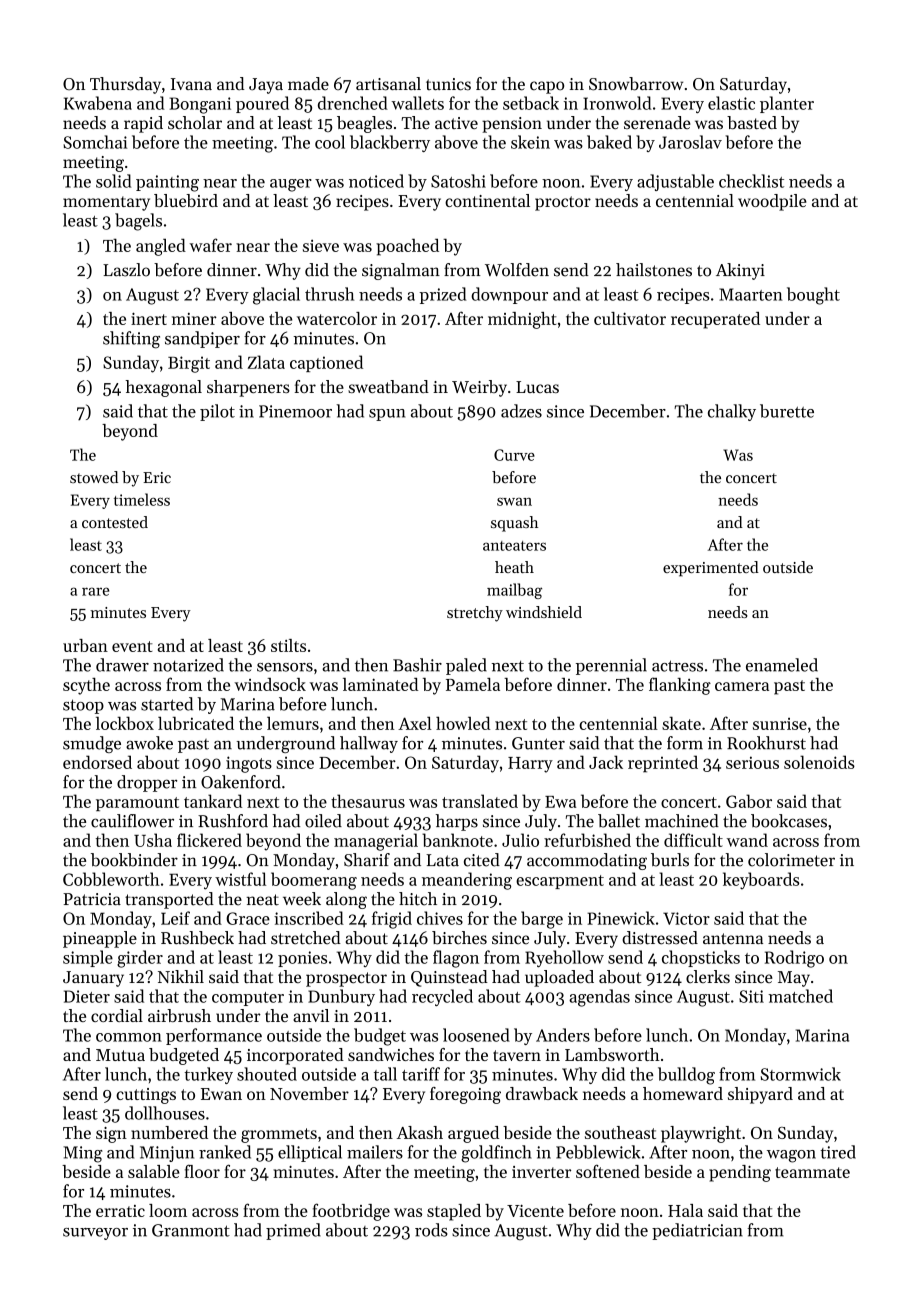 This screenshot has height=1308, width=924. Describe the element at coordinates (813, 296) in the screenshot. I see `bought` at that location.
